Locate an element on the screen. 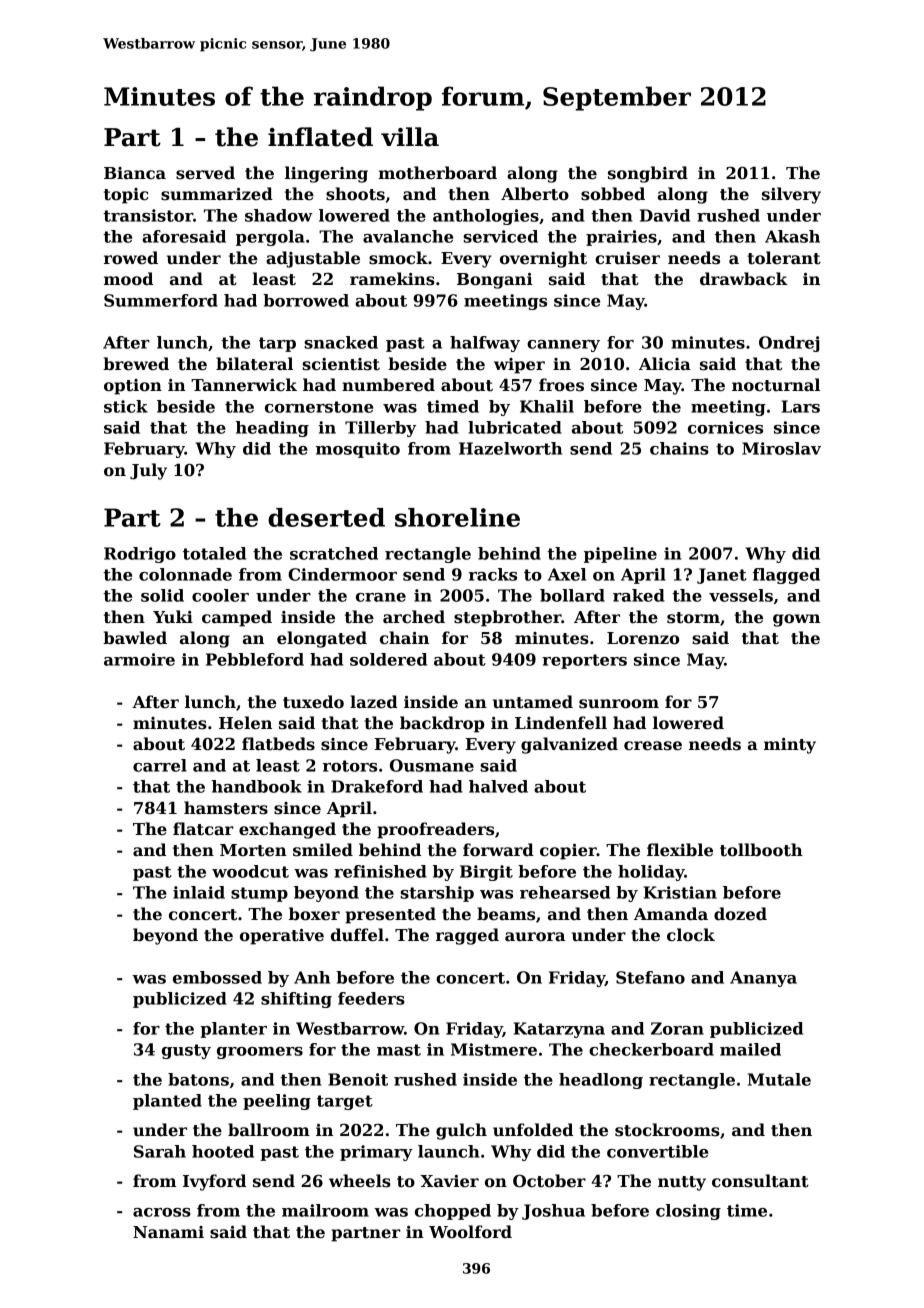 Image resolution: width=924 pixels, height=1308 pixels. Mistmere is located at coordinates (494, 1049).
